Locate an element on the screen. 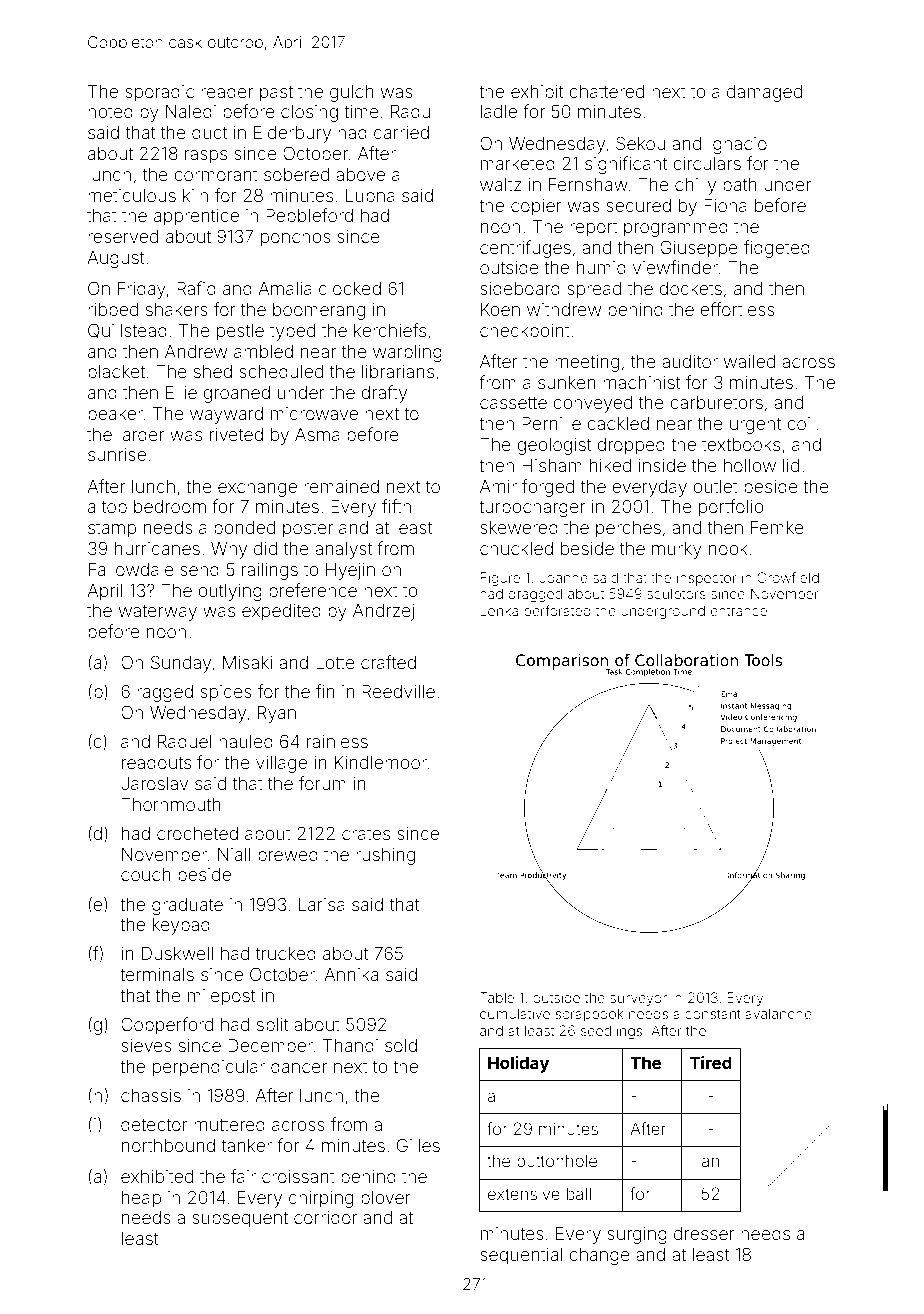 The image size is (924, 1314). damaged is located at coordinates (764, 93).
